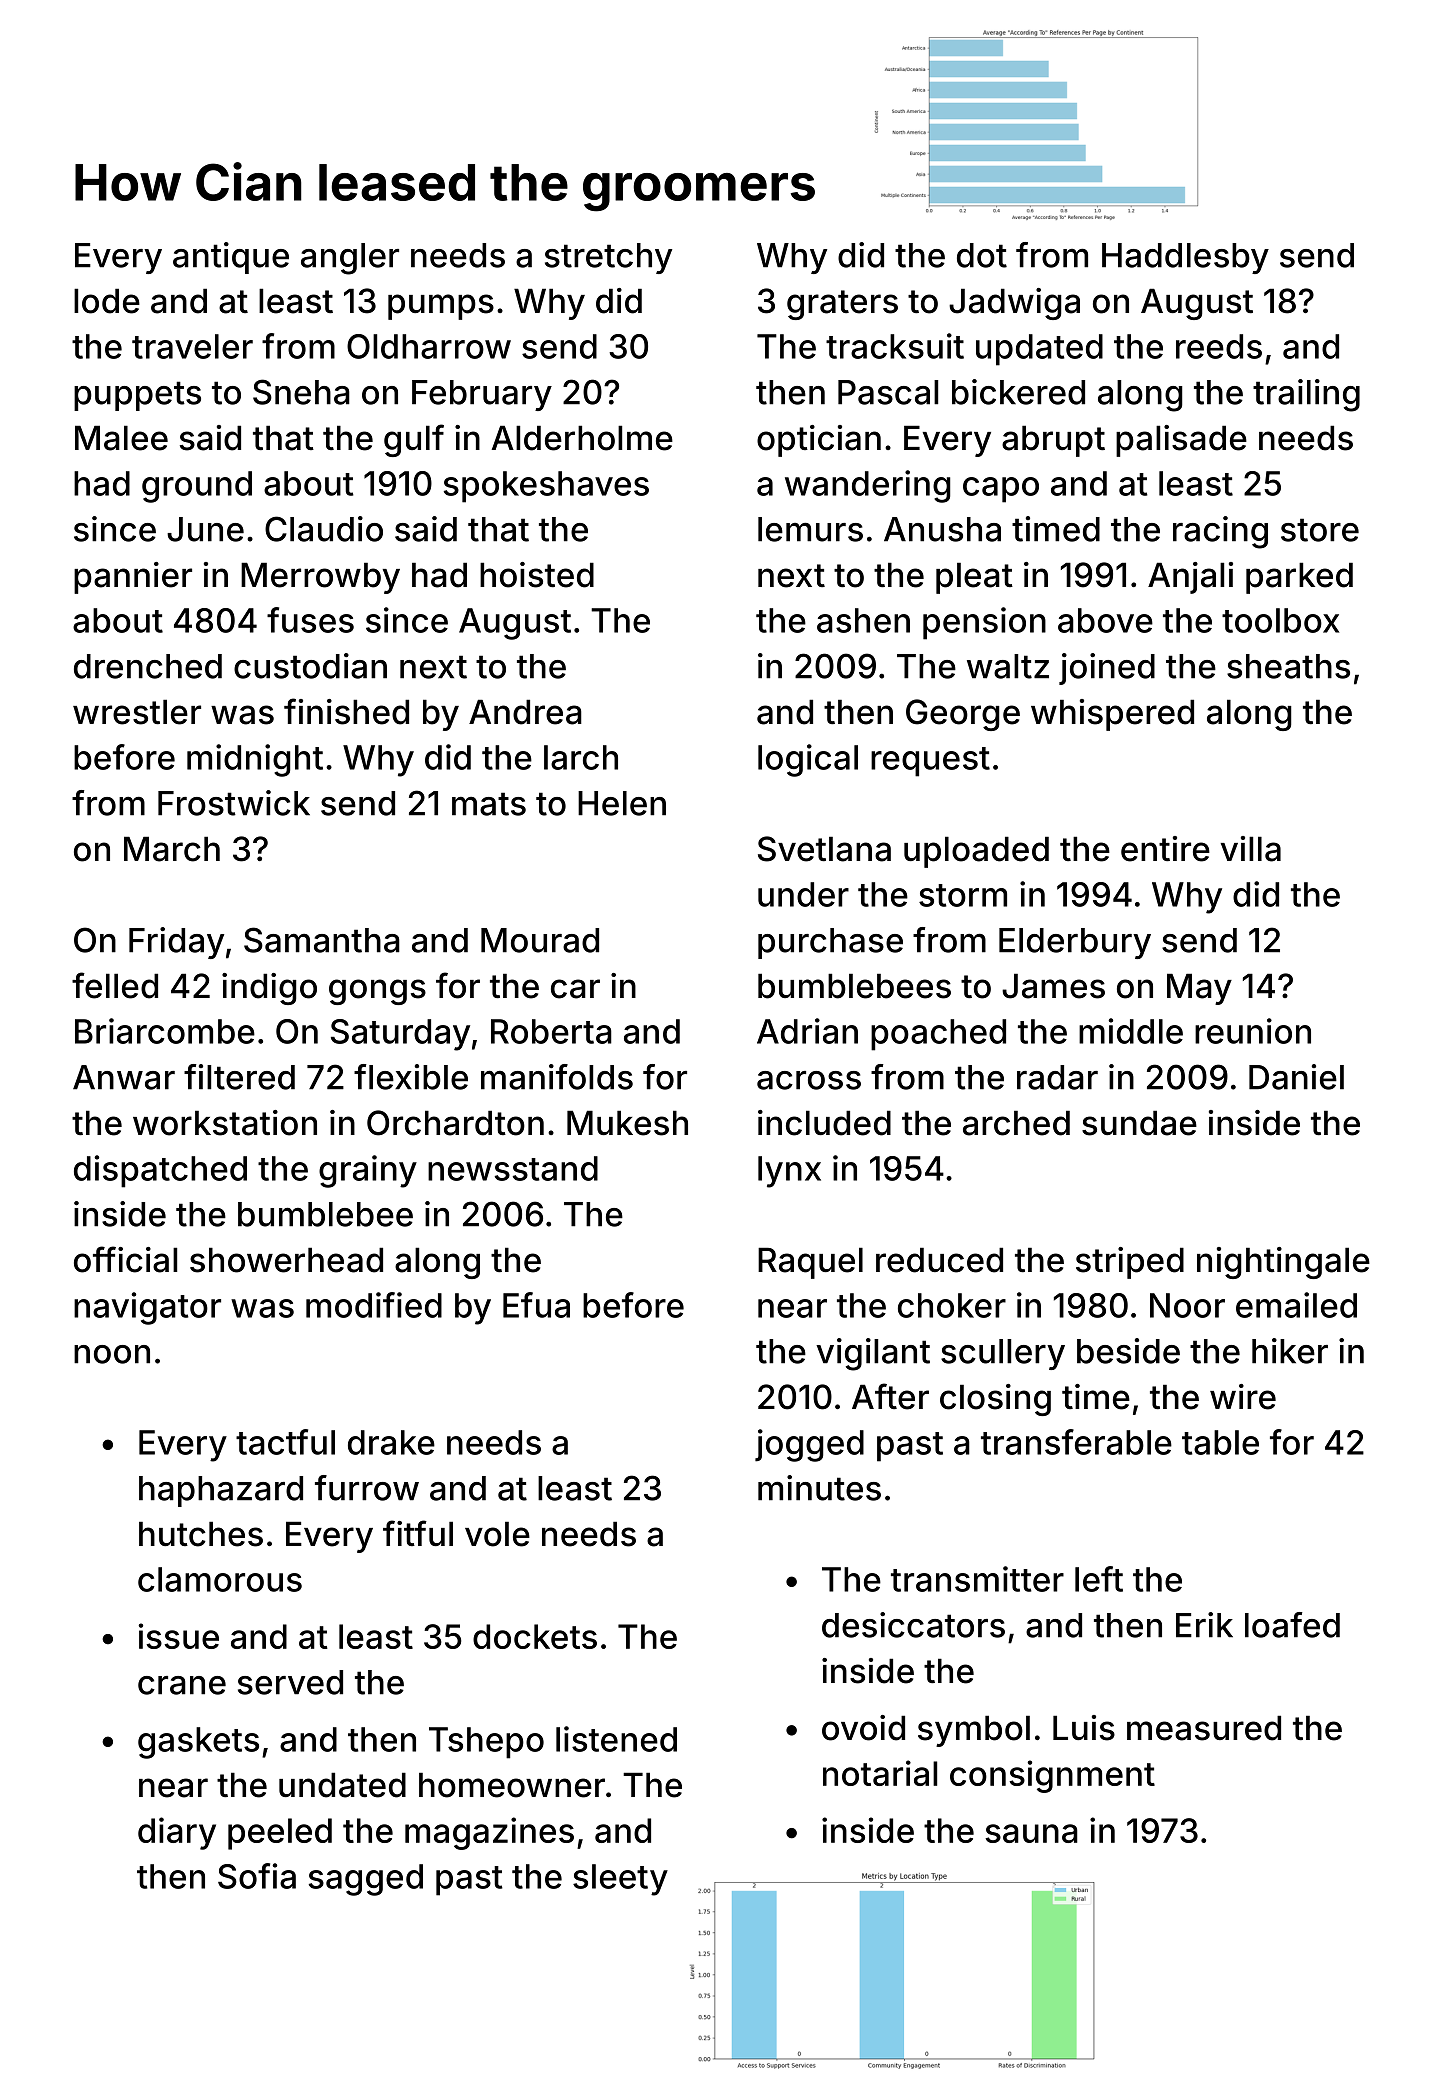 This image has height=2100, width=1450. Describe the element at coordinates (608, 258) in the image. I see `stretchy` at that location.
